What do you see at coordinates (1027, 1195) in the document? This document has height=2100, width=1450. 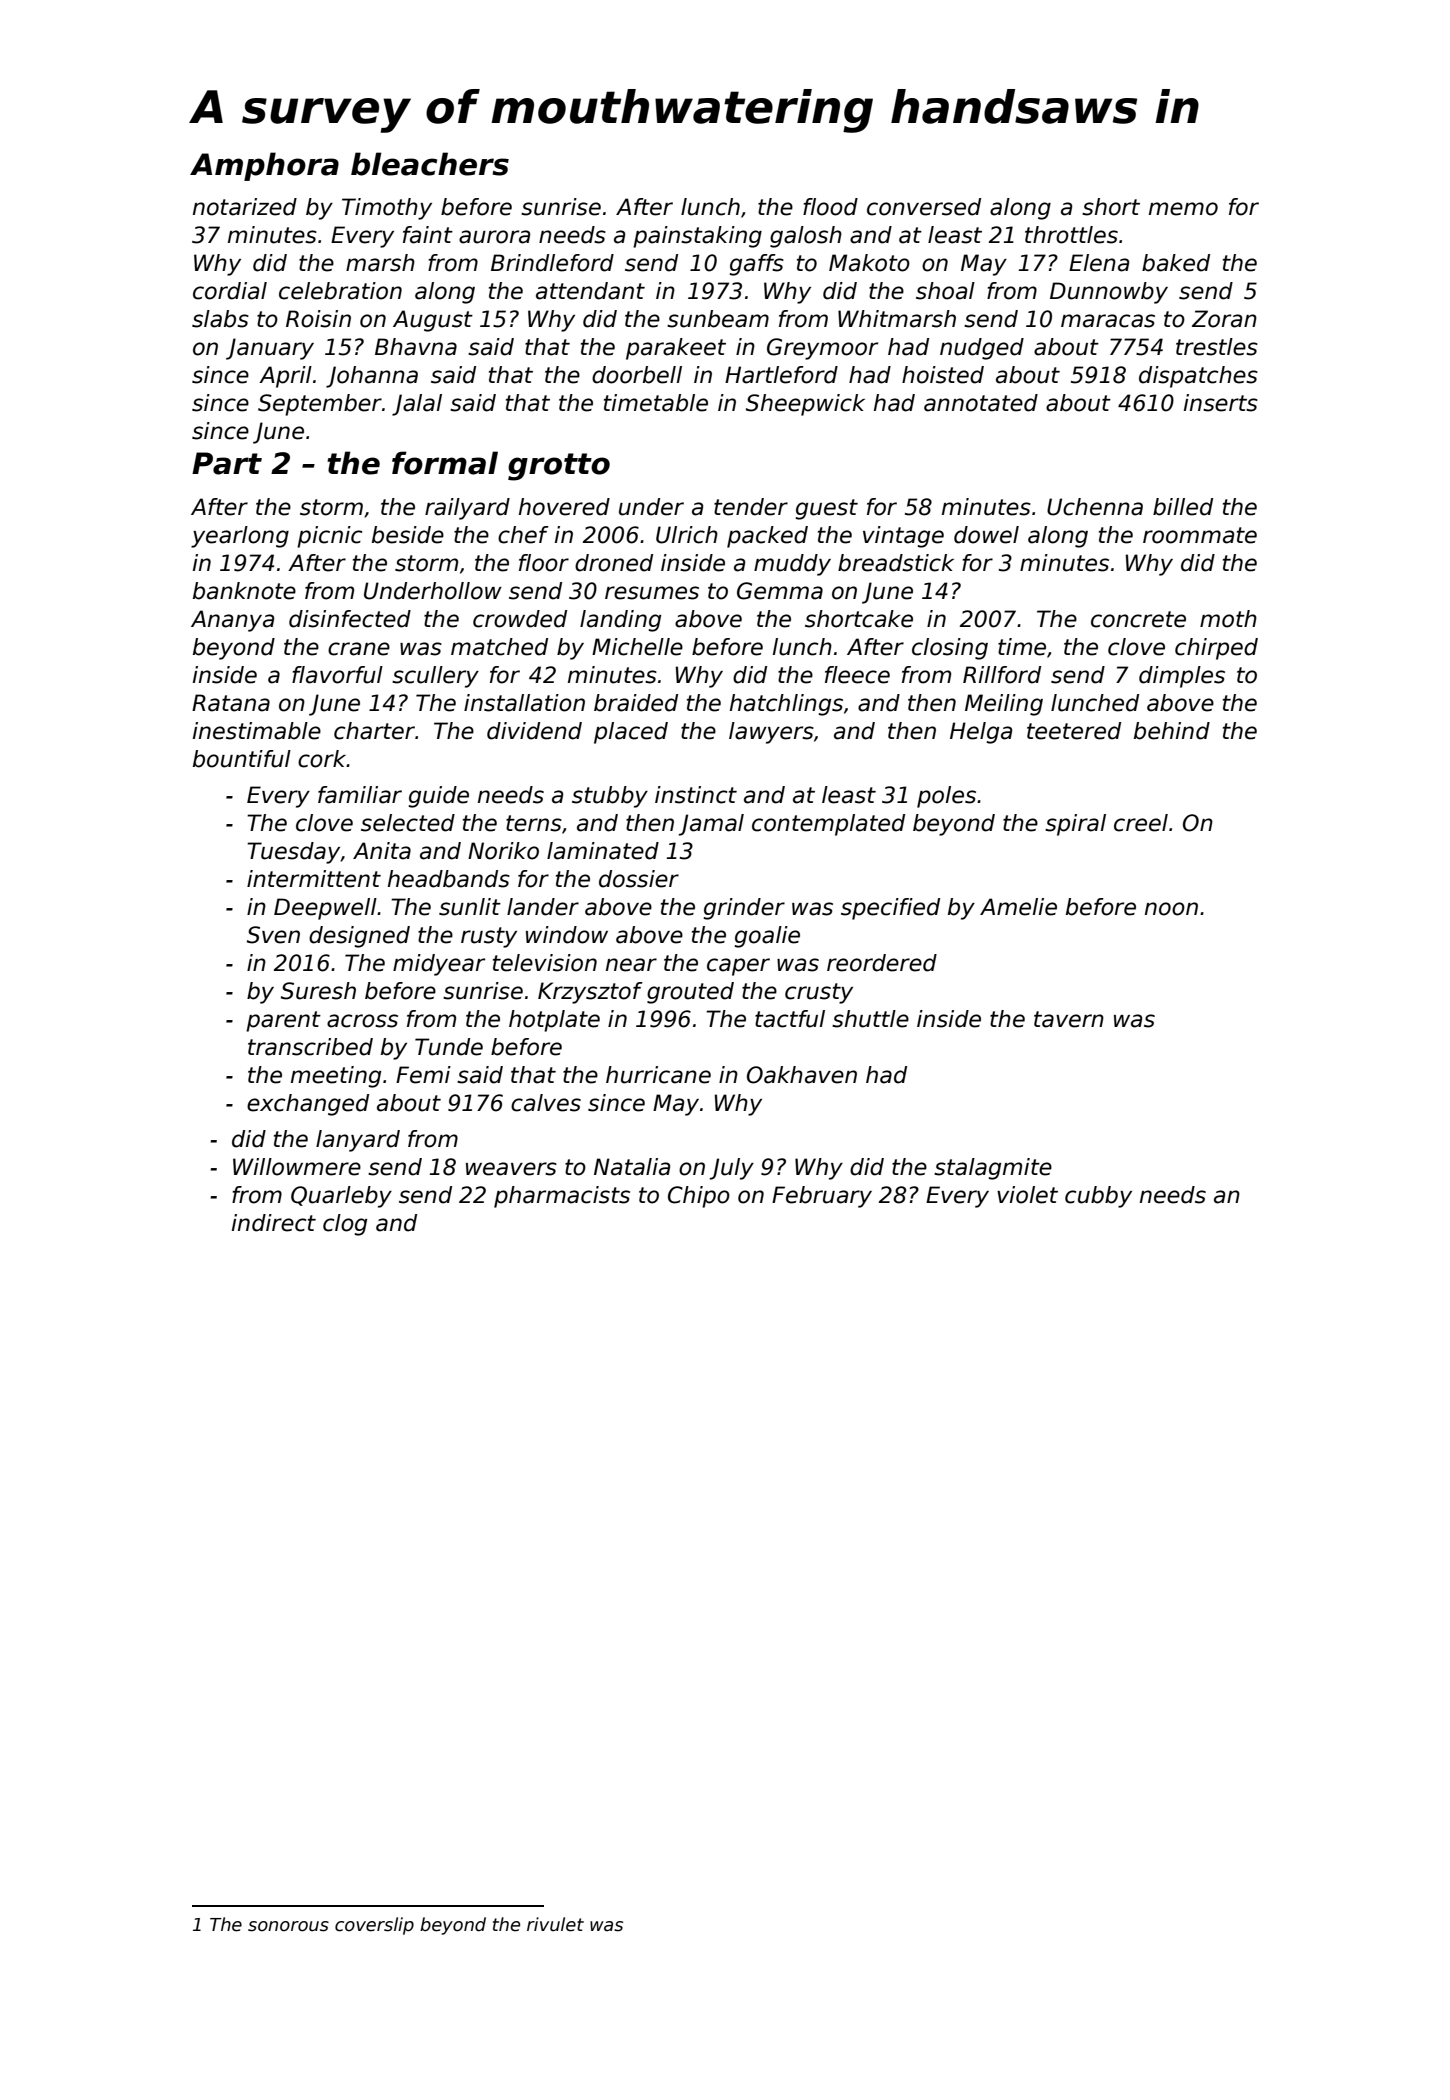 I see `violet` at bounding box center [1027, 1195].
